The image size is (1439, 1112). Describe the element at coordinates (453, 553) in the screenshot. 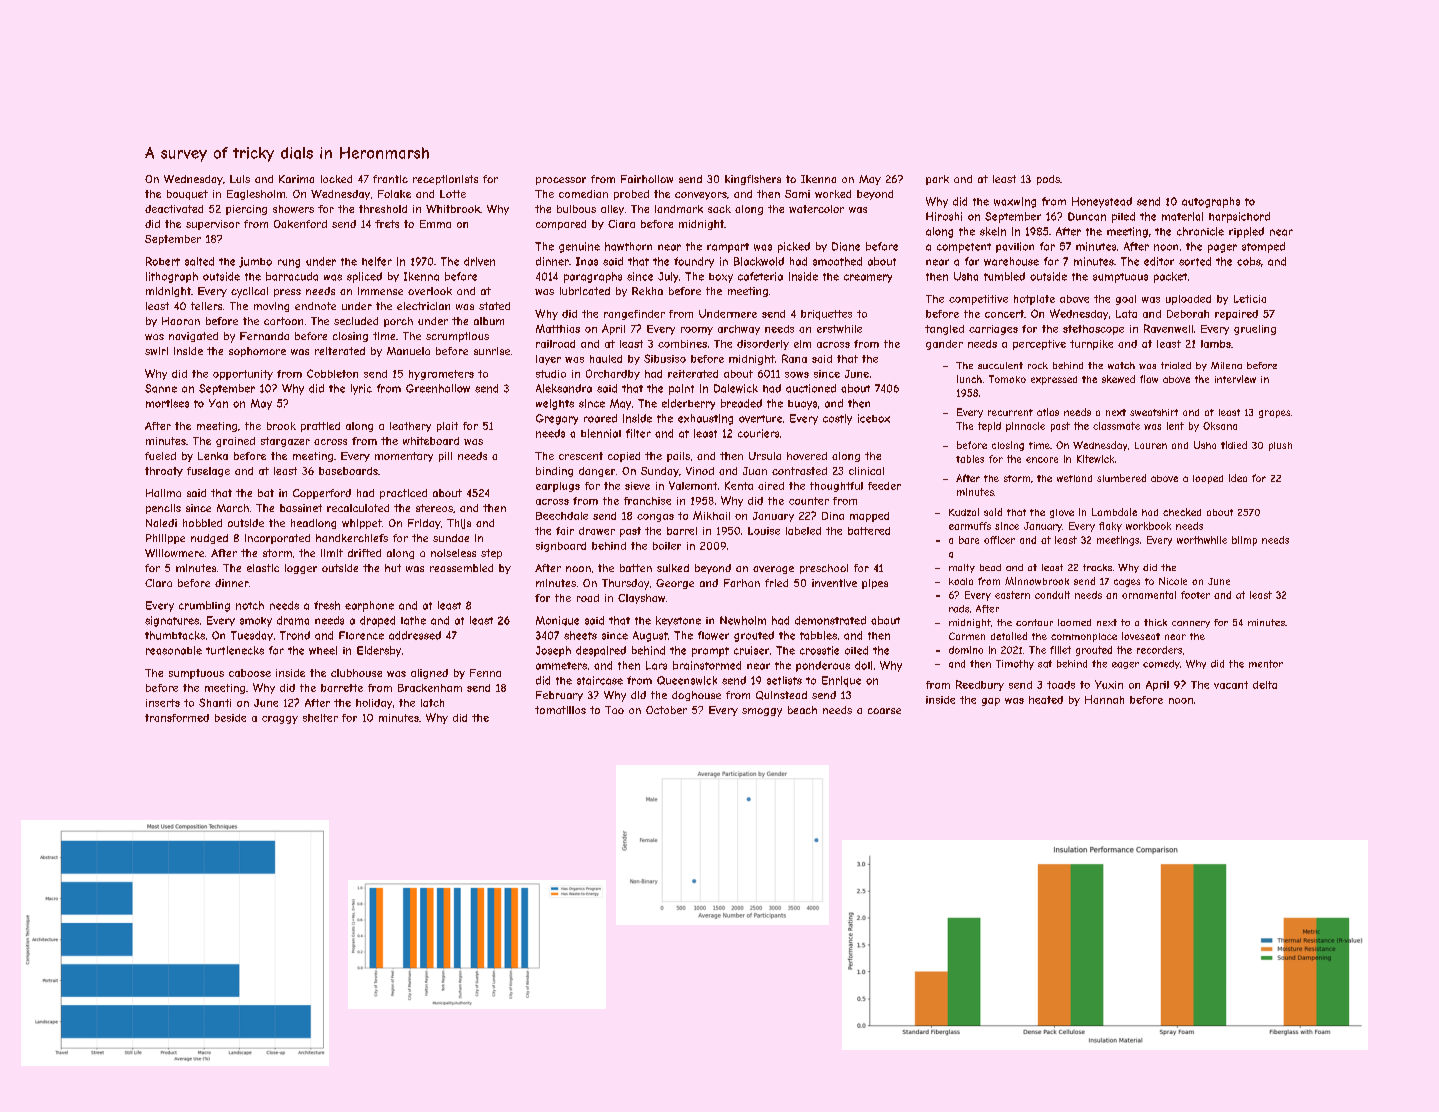

I see `noiseless` at that location.
